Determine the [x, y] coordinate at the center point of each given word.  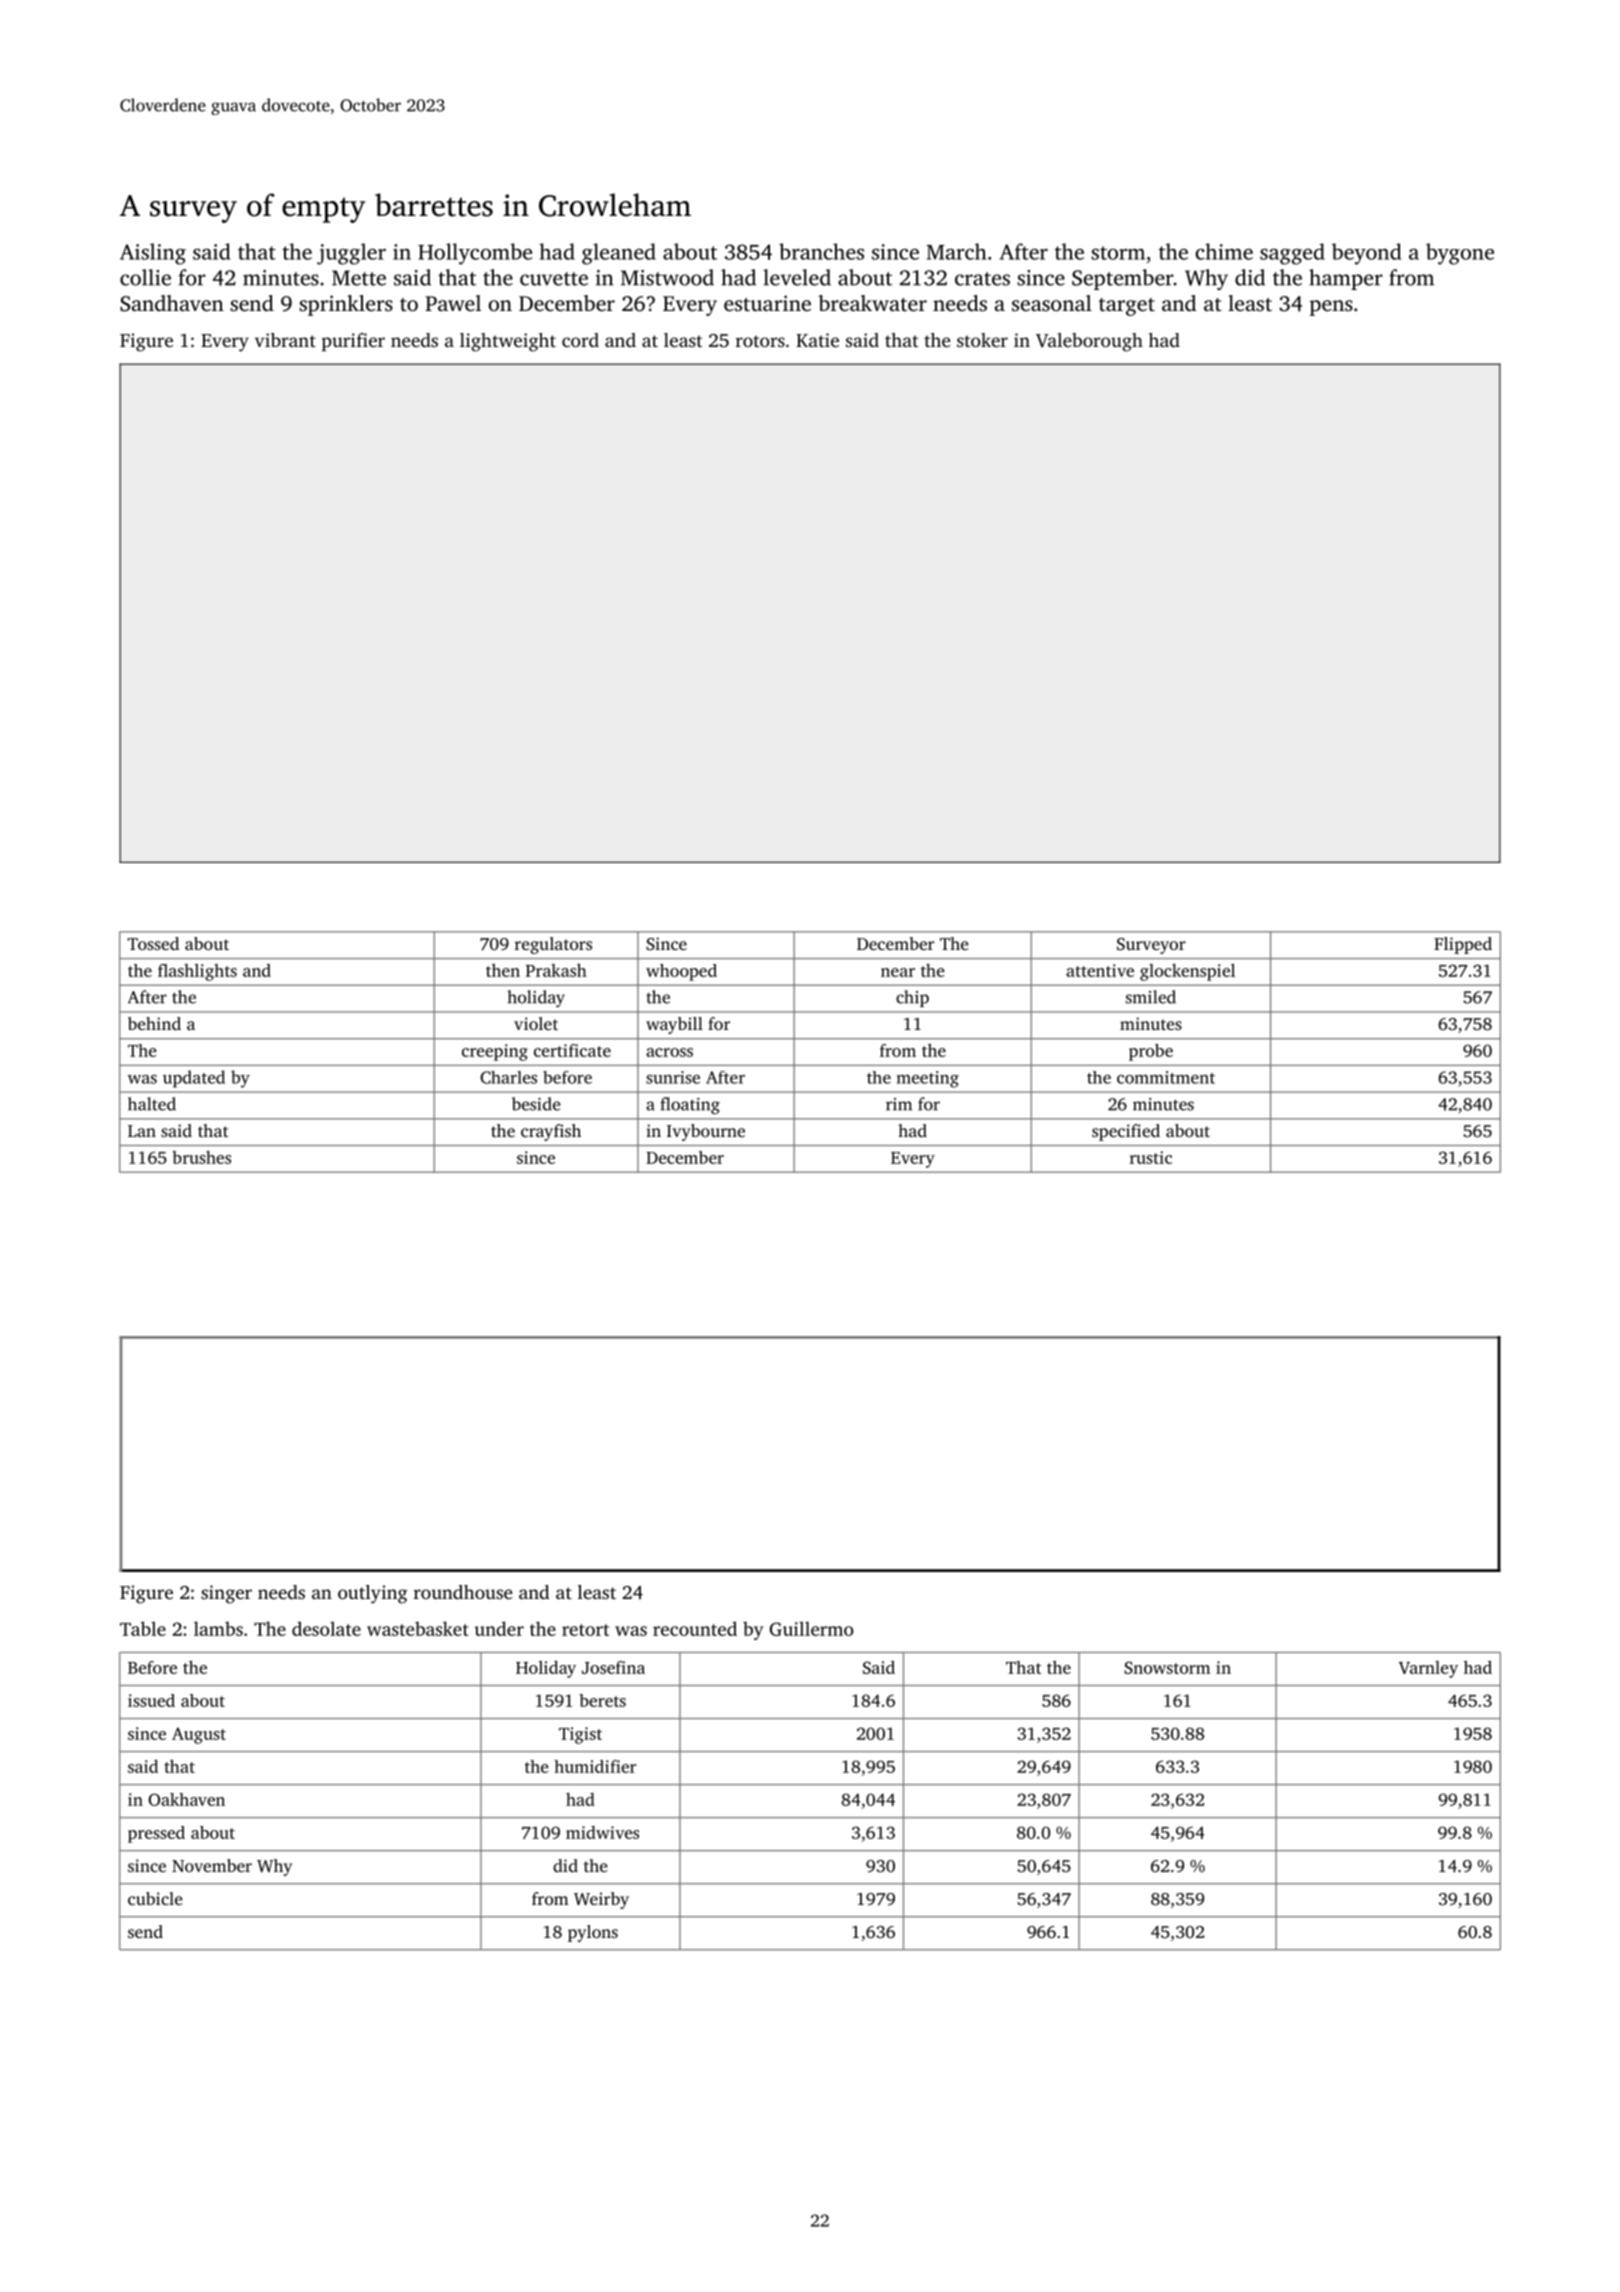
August [199, 1735]
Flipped [1463, 945]
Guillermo [811, 1628]
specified [1126, 1132]
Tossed [153, 943]
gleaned [619, 254]
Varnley [1428, 1669]
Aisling [153, 254]
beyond [1366, 254]
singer [226, 1594]
